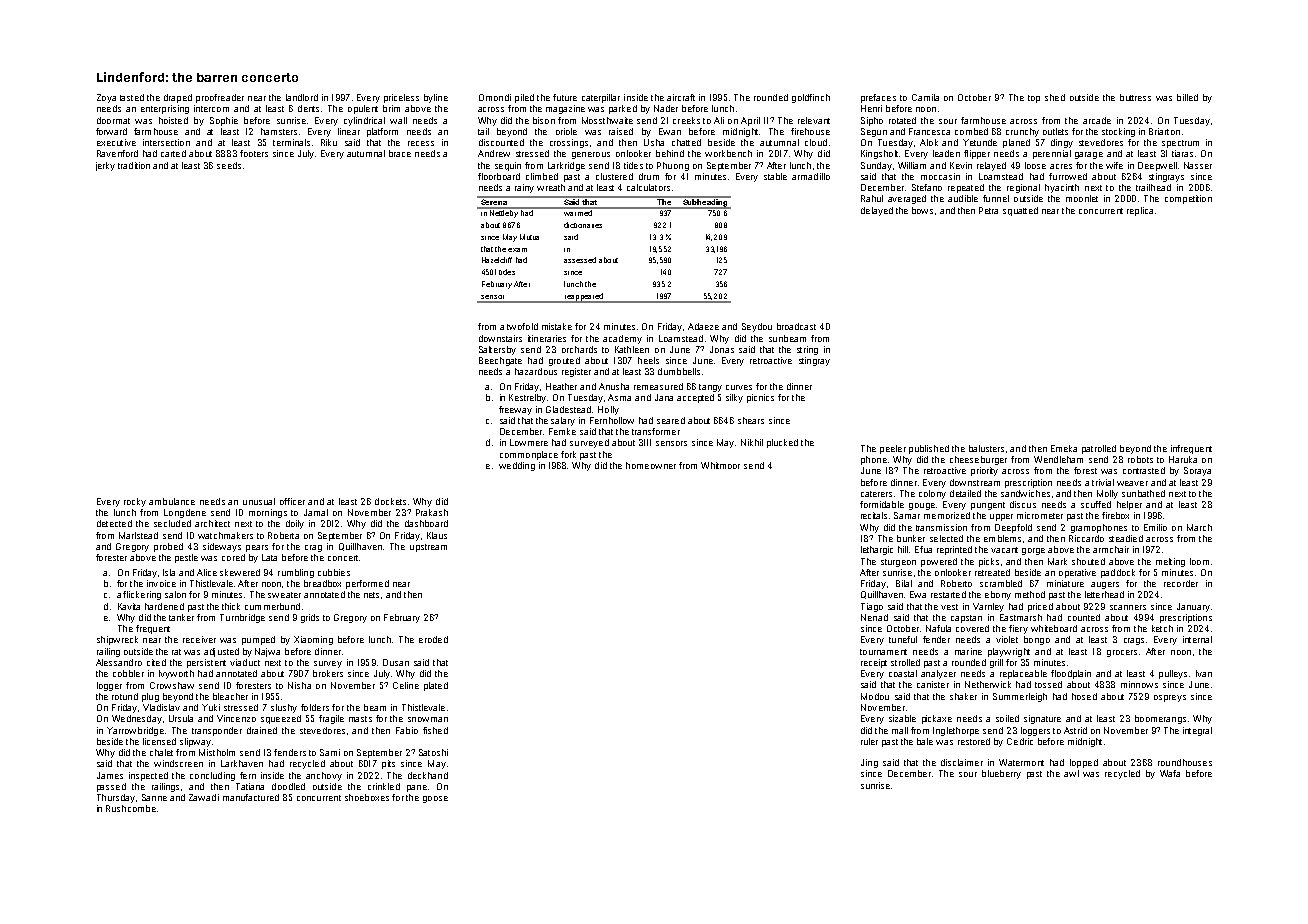  What do you see at coordinates (302, 97) in the screenshot?
I see `landlord` at bounding box center [302, 97].
